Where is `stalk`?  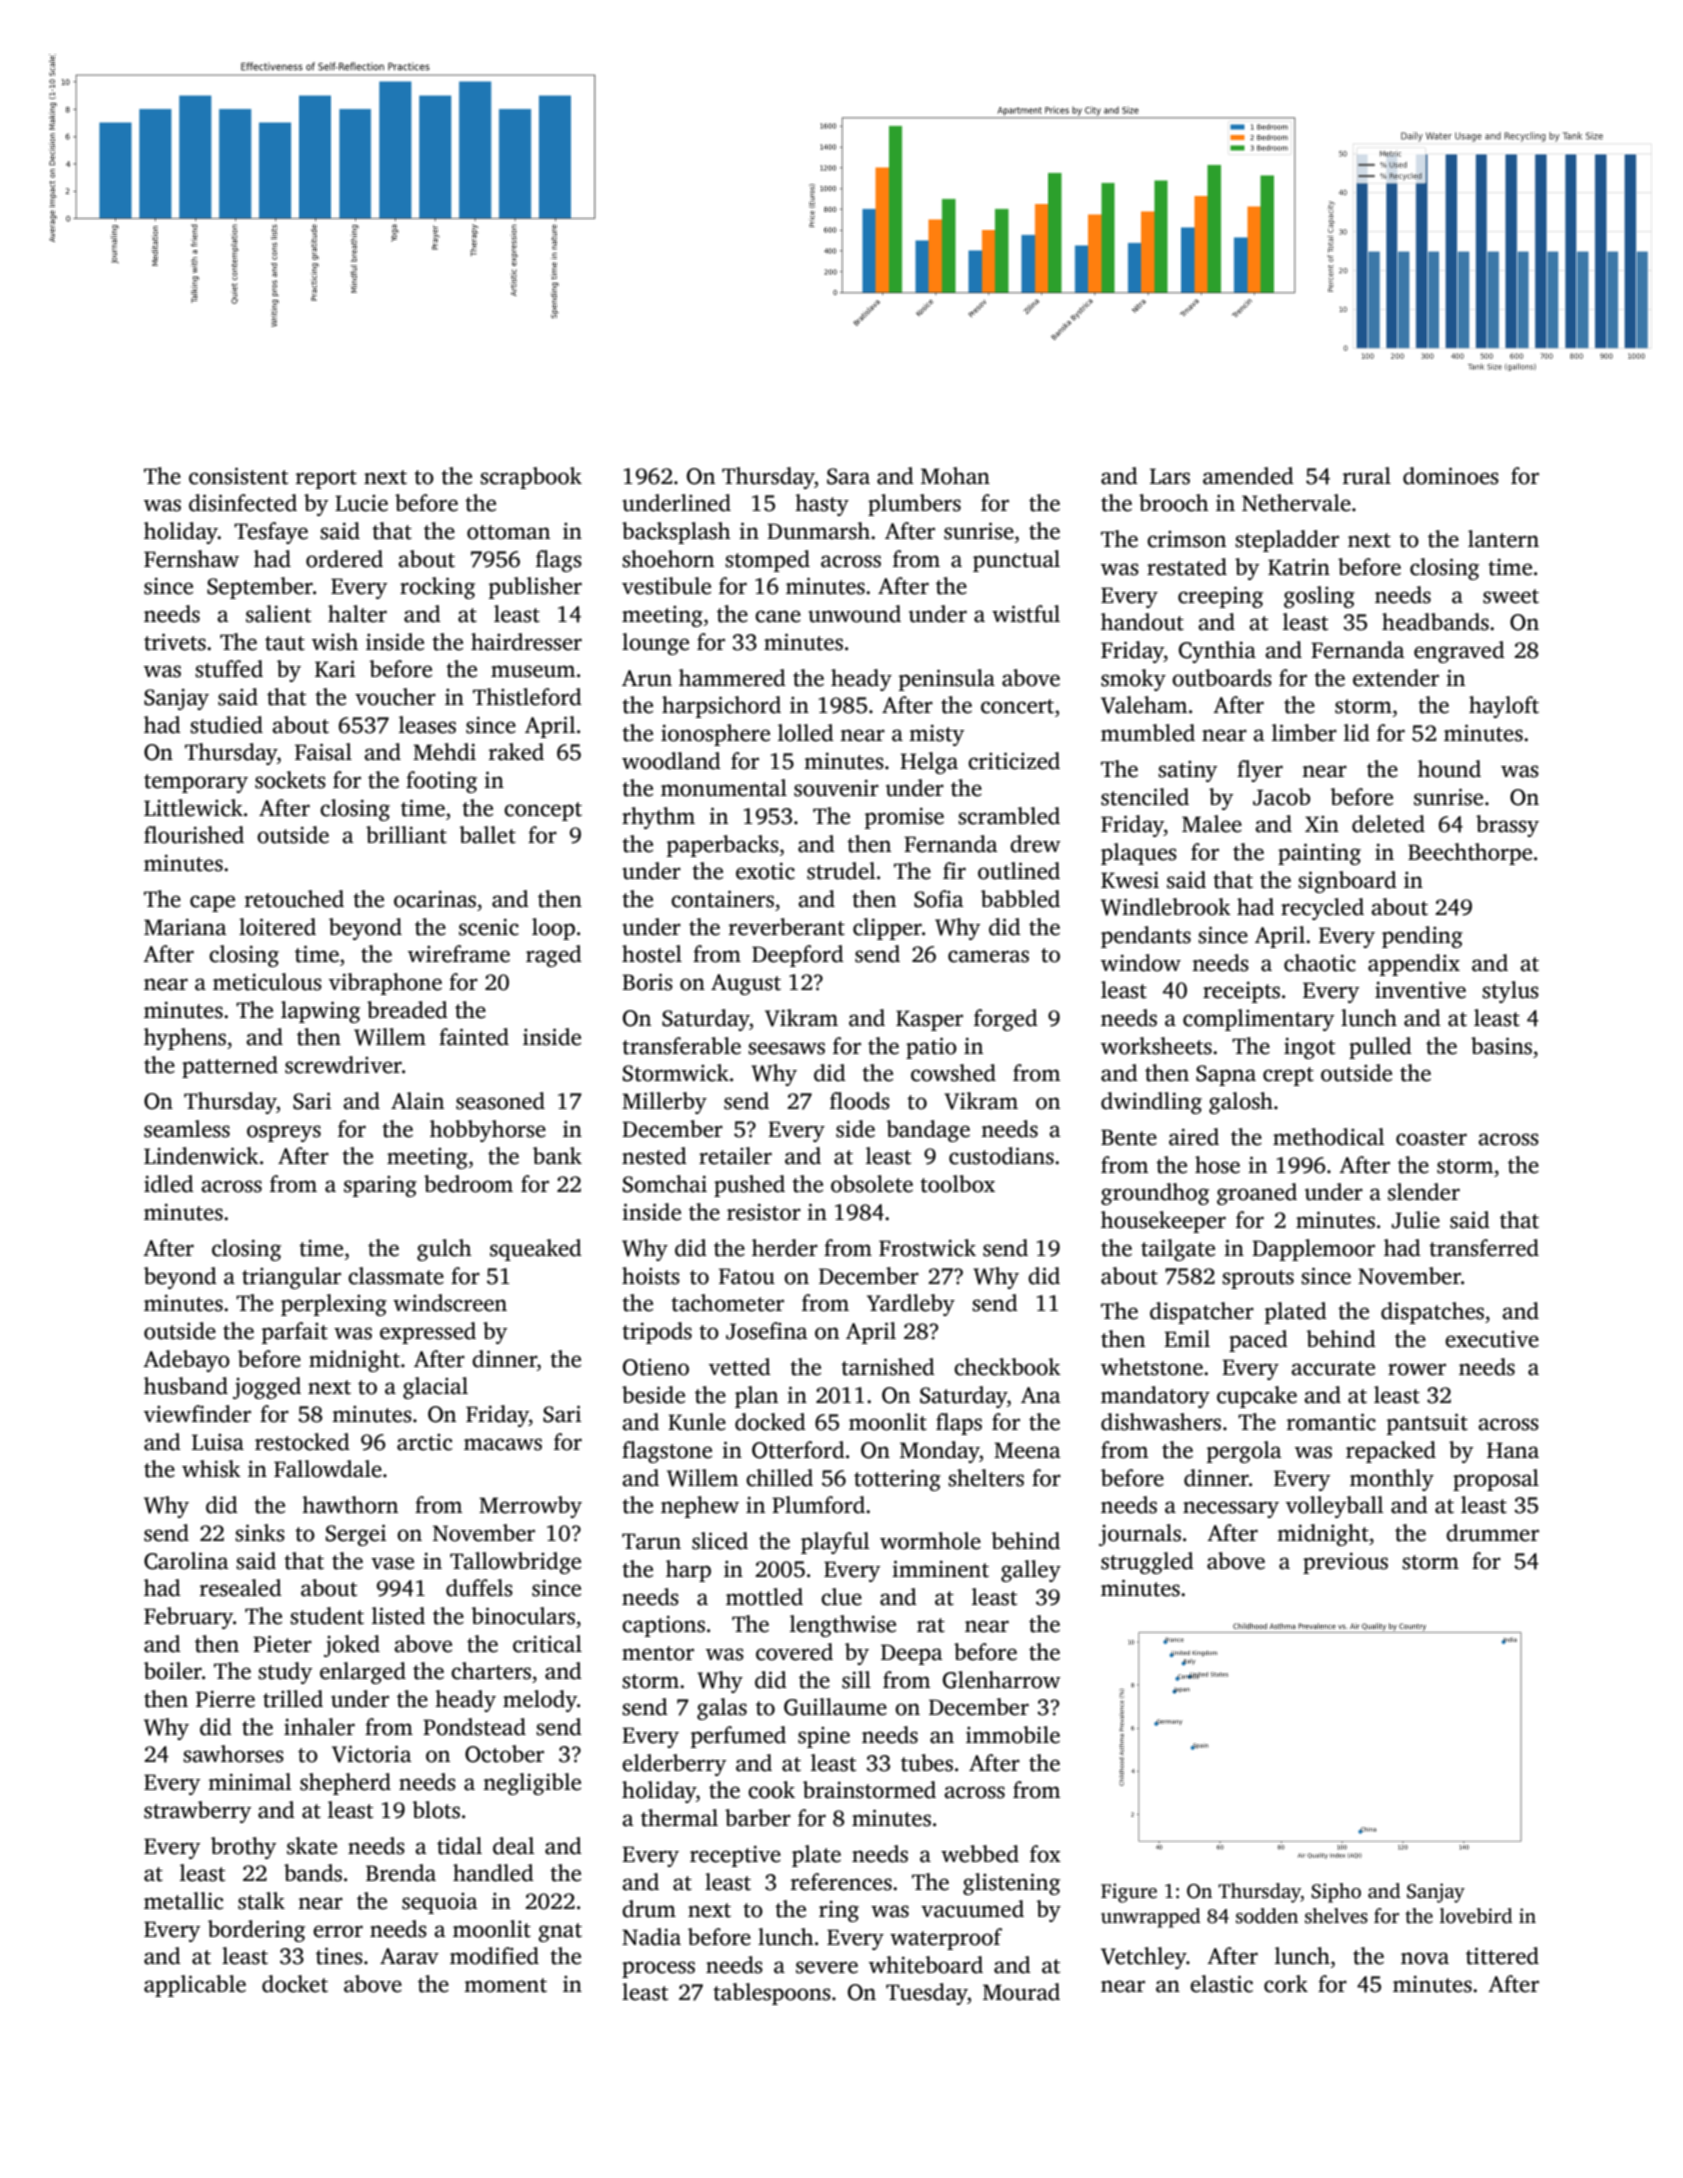
stalk is located at coordinates (261, 1901).
